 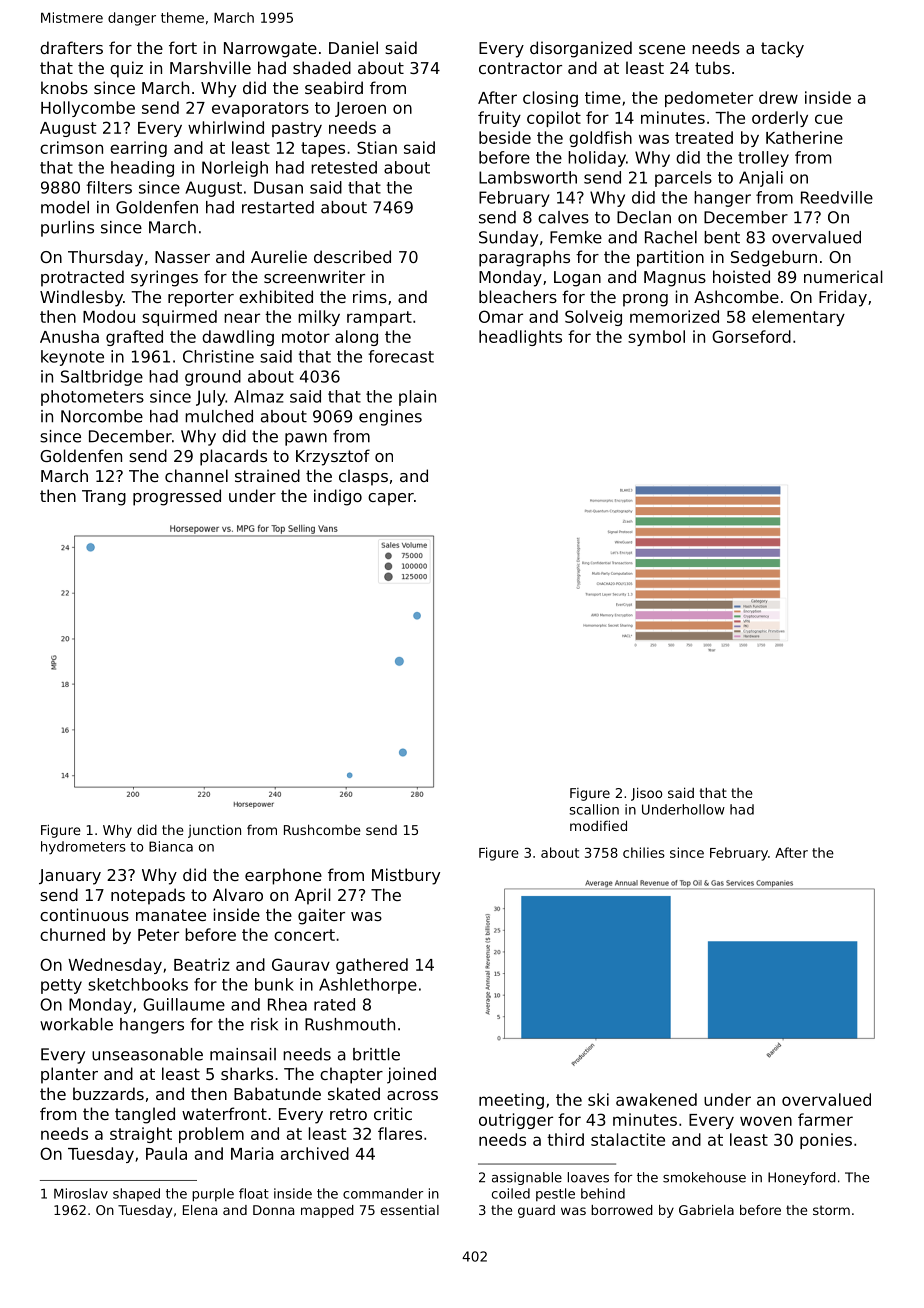 What do you see at coordinates (322, 67) in the screenshot?
I see `shaded` at bounding box center [322, 67].
